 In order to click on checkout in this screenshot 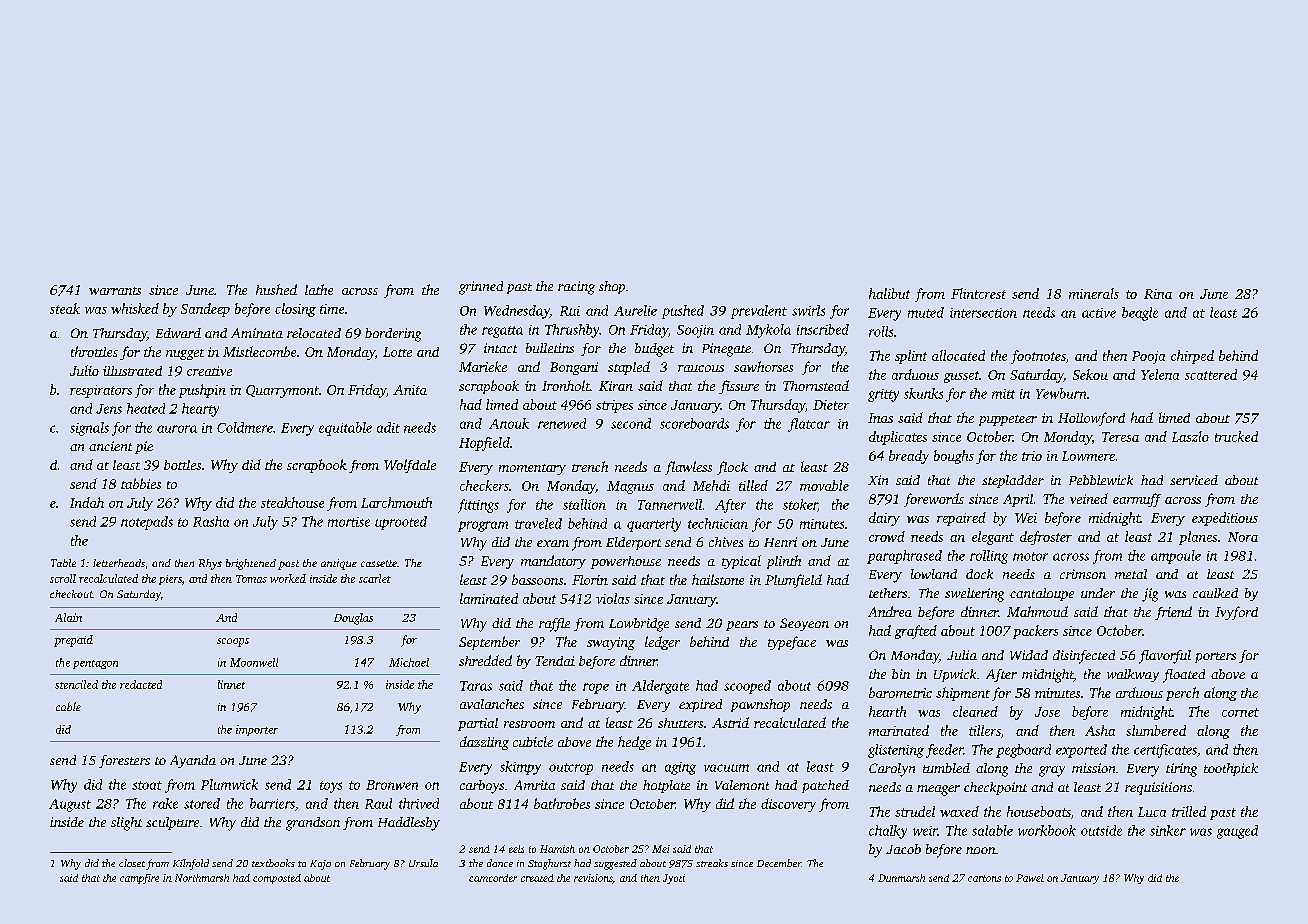, I will do `click(71, 594)`.
